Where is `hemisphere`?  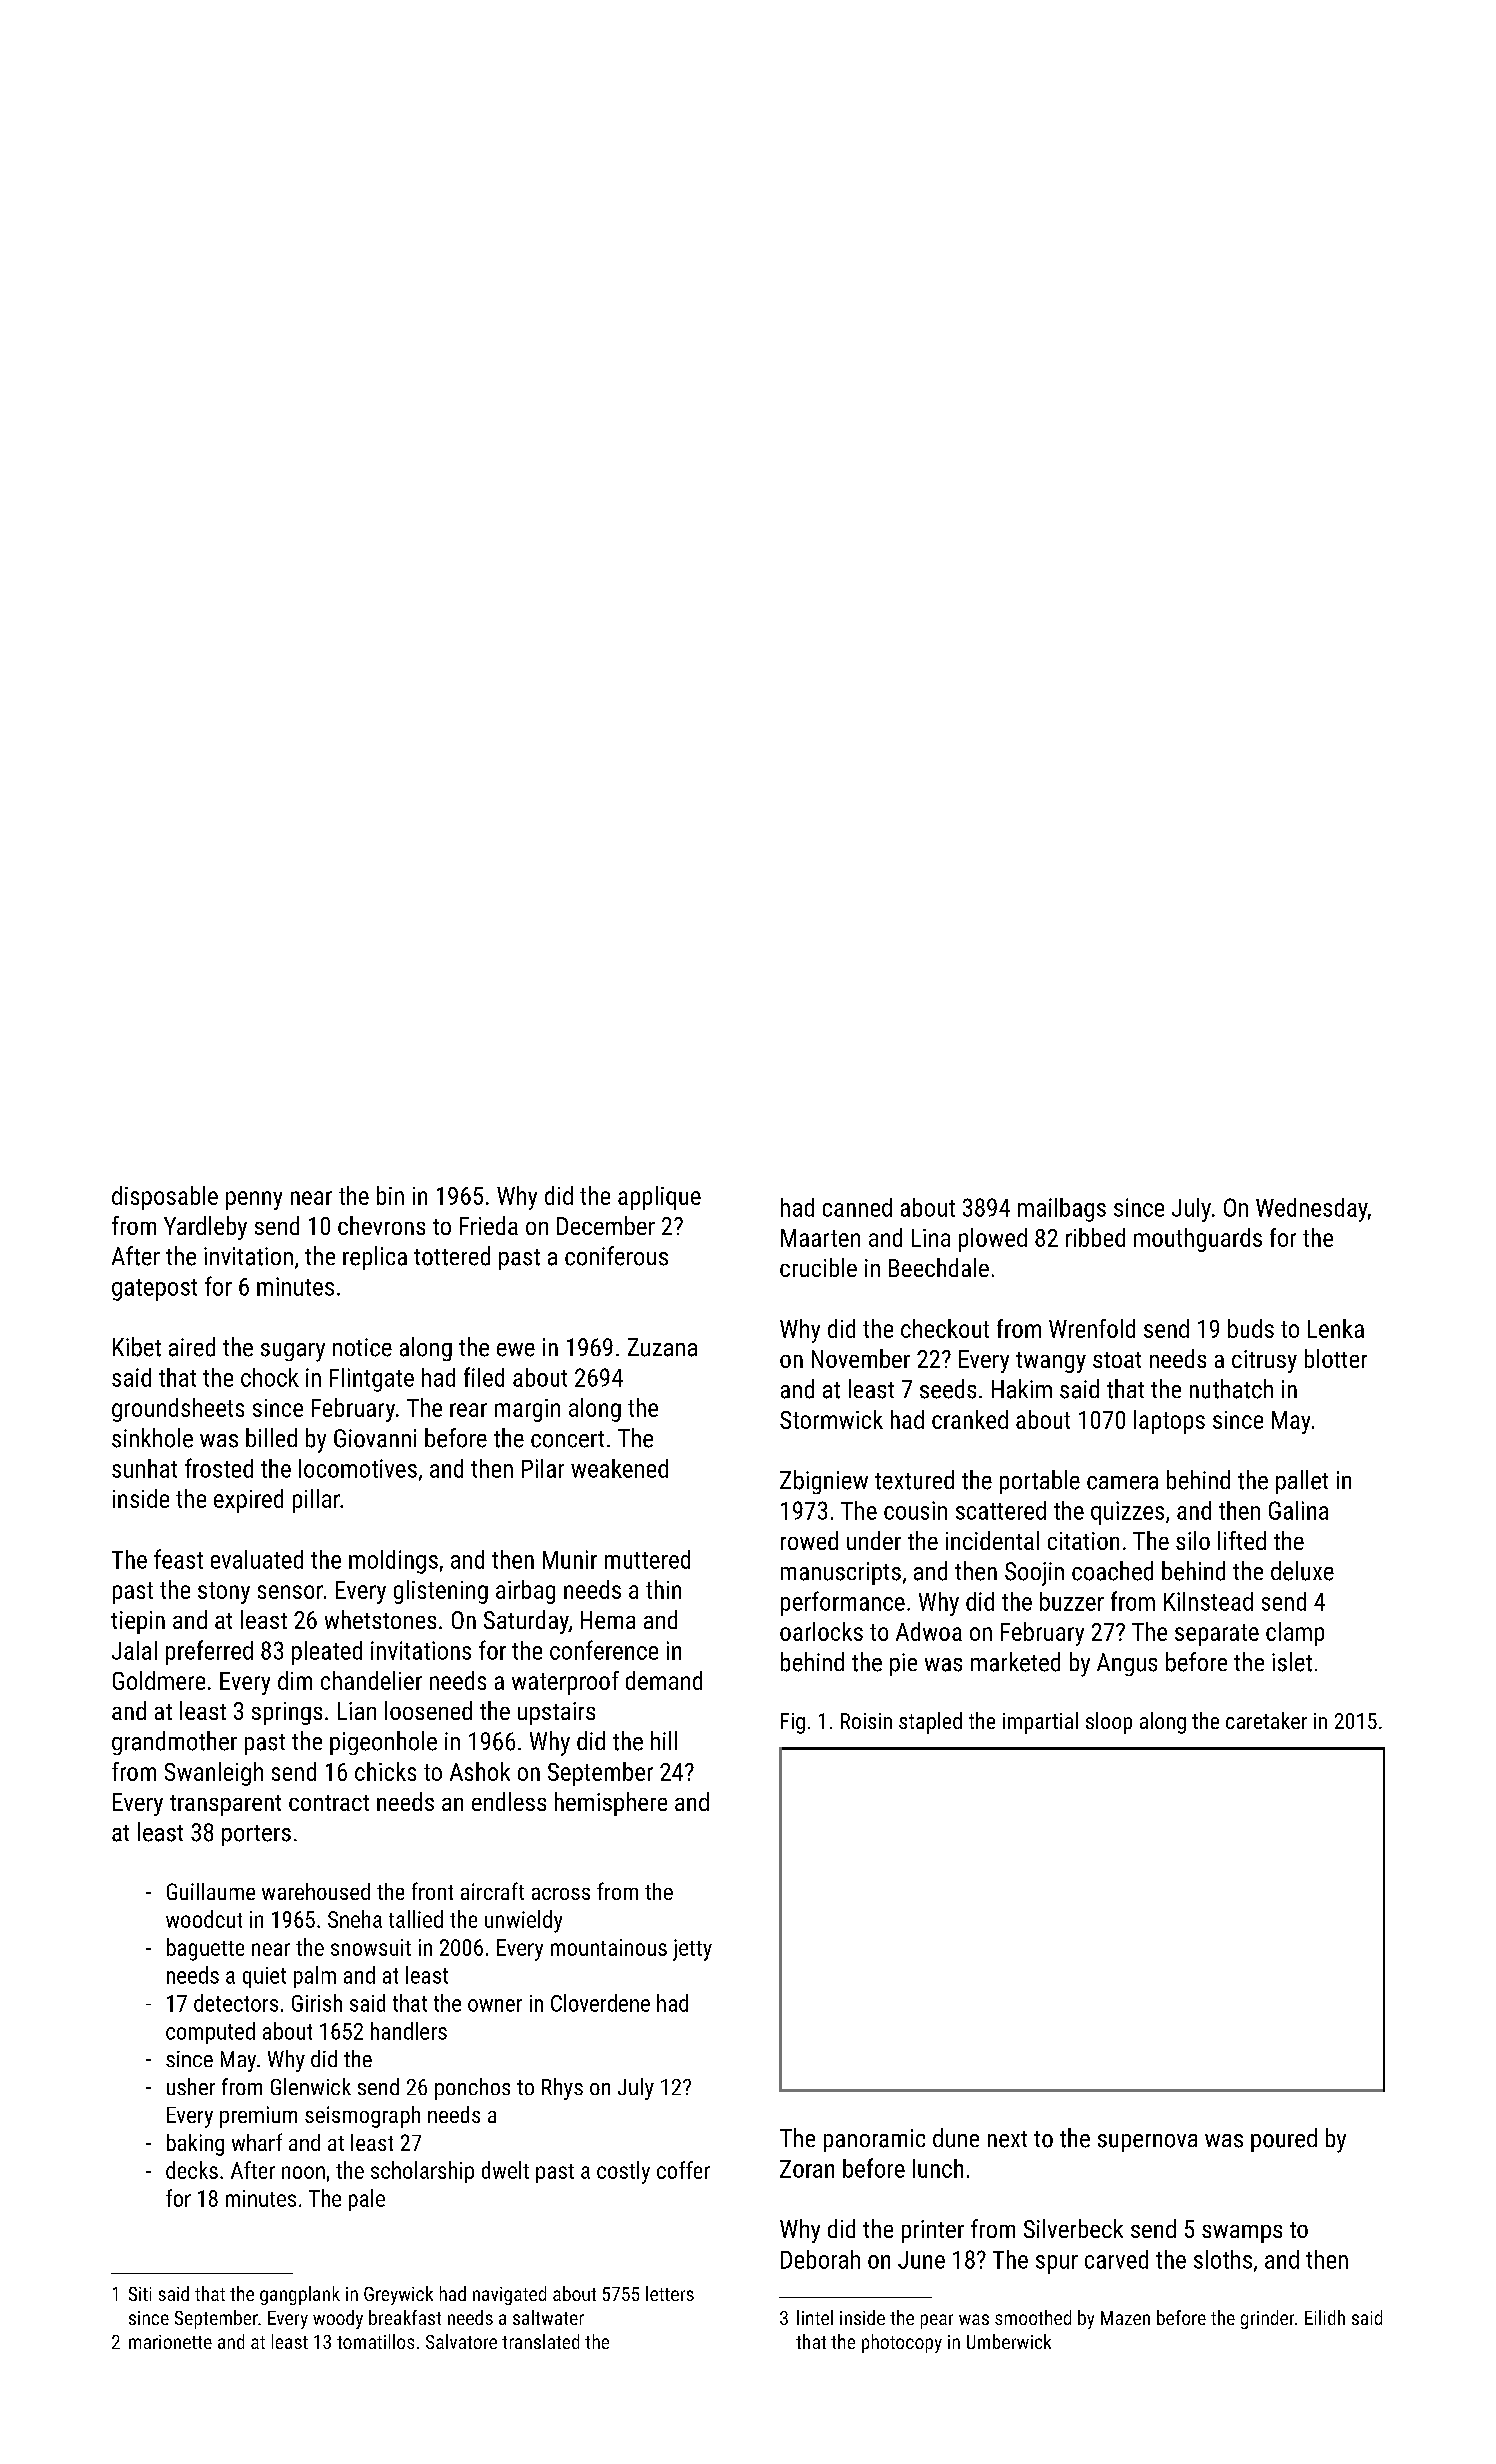
hemisphere is located at coordinates (611, 1804).
